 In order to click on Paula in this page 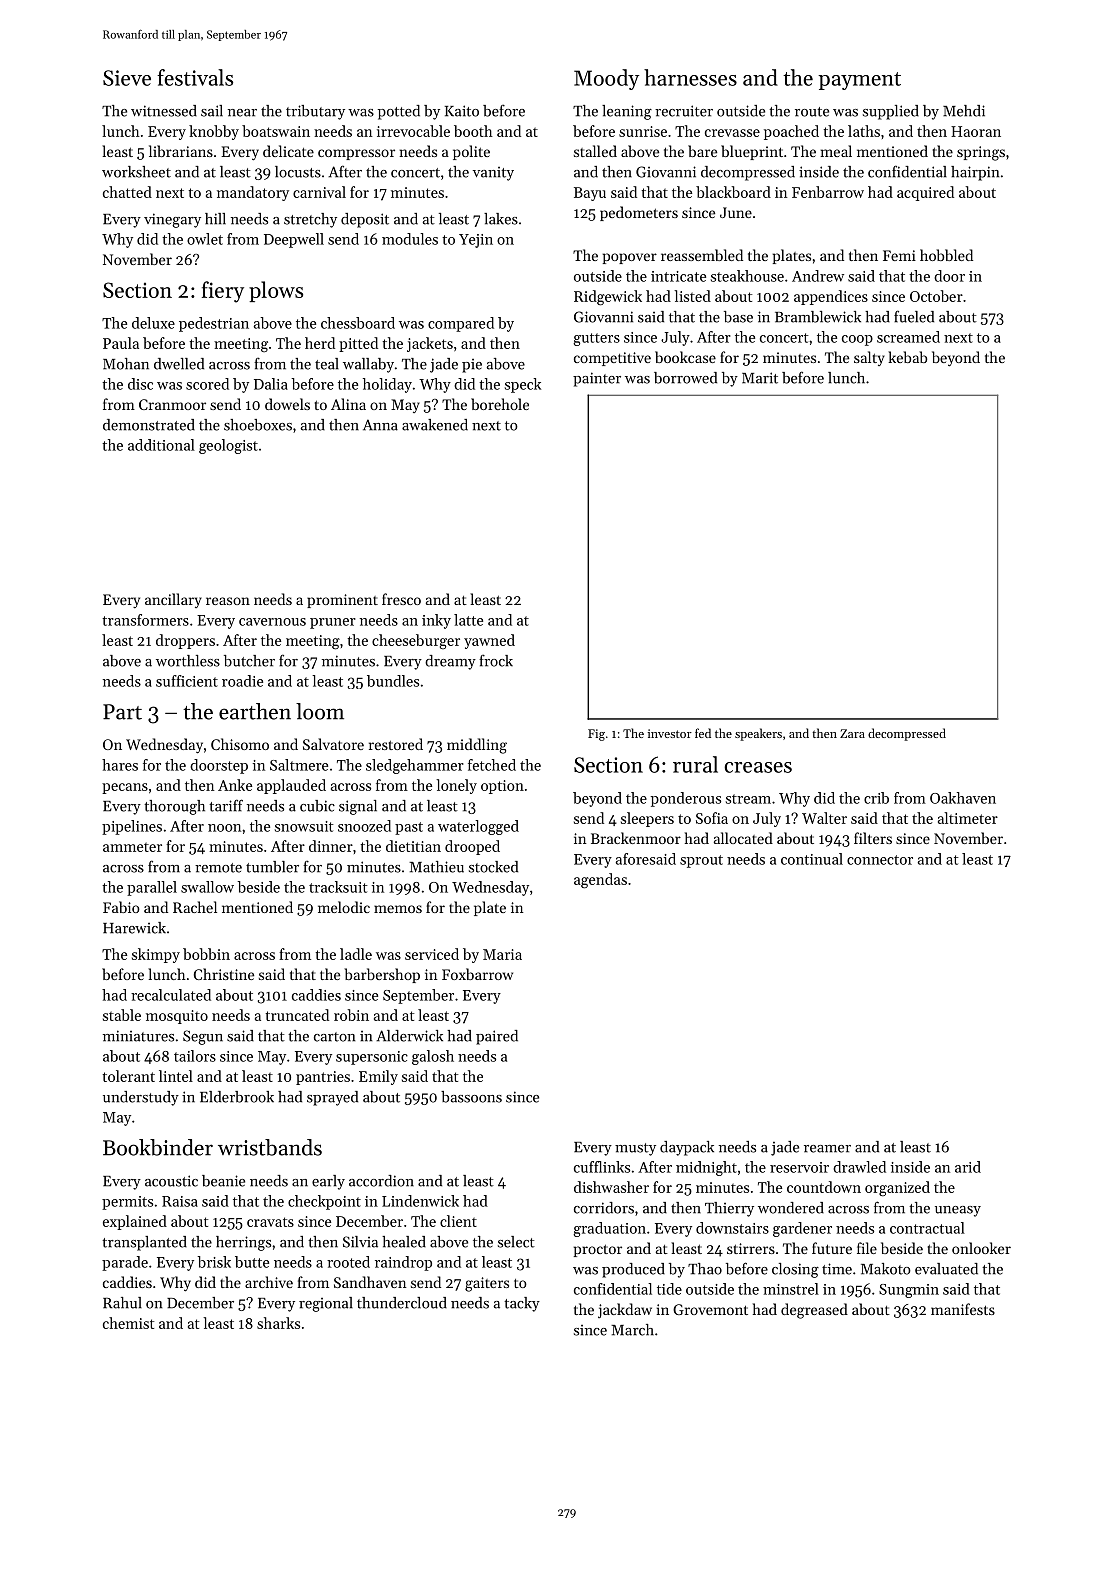, I will do `click(121, 343)`.
